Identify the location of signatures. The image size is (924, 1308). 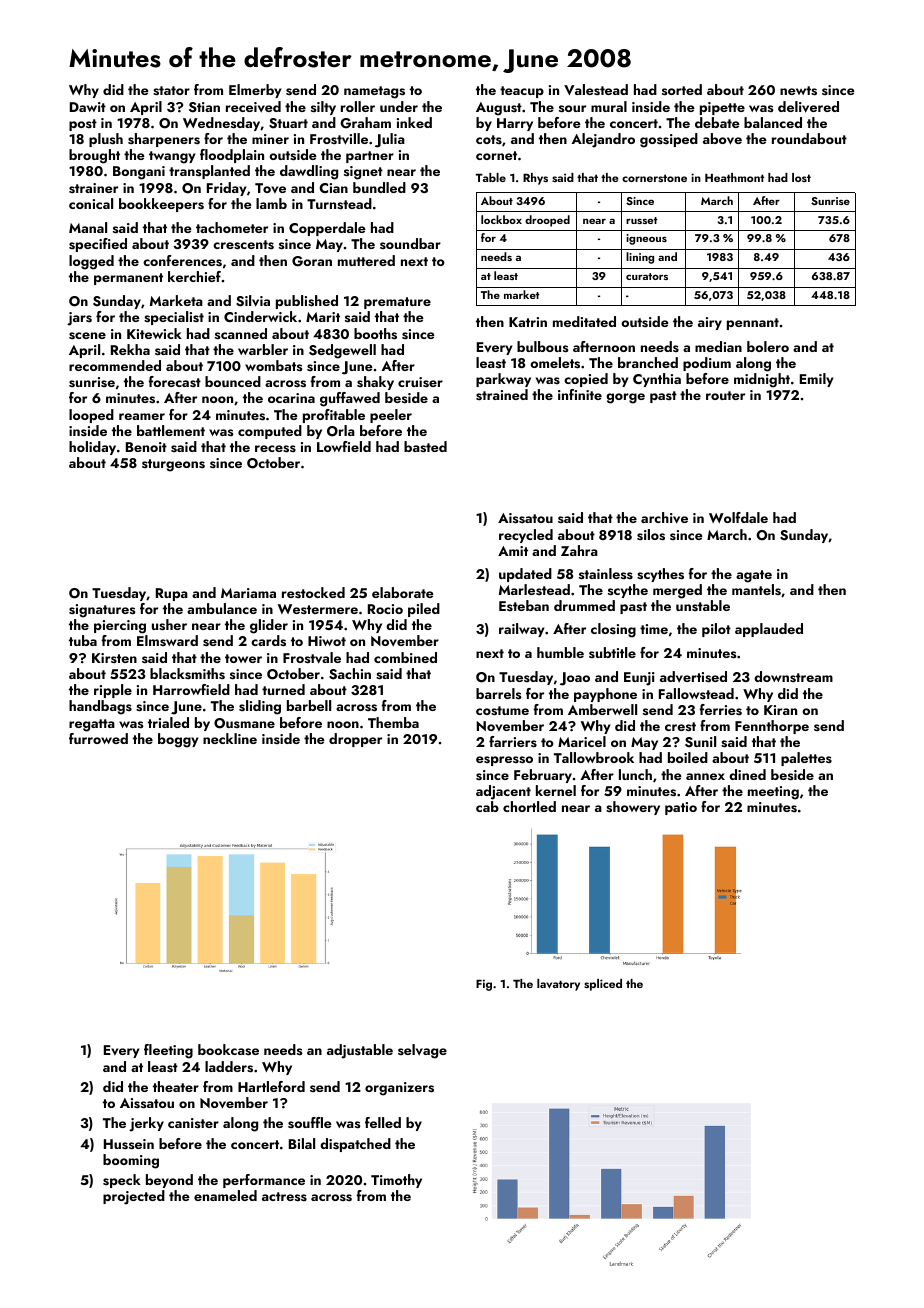
(102, 611).
